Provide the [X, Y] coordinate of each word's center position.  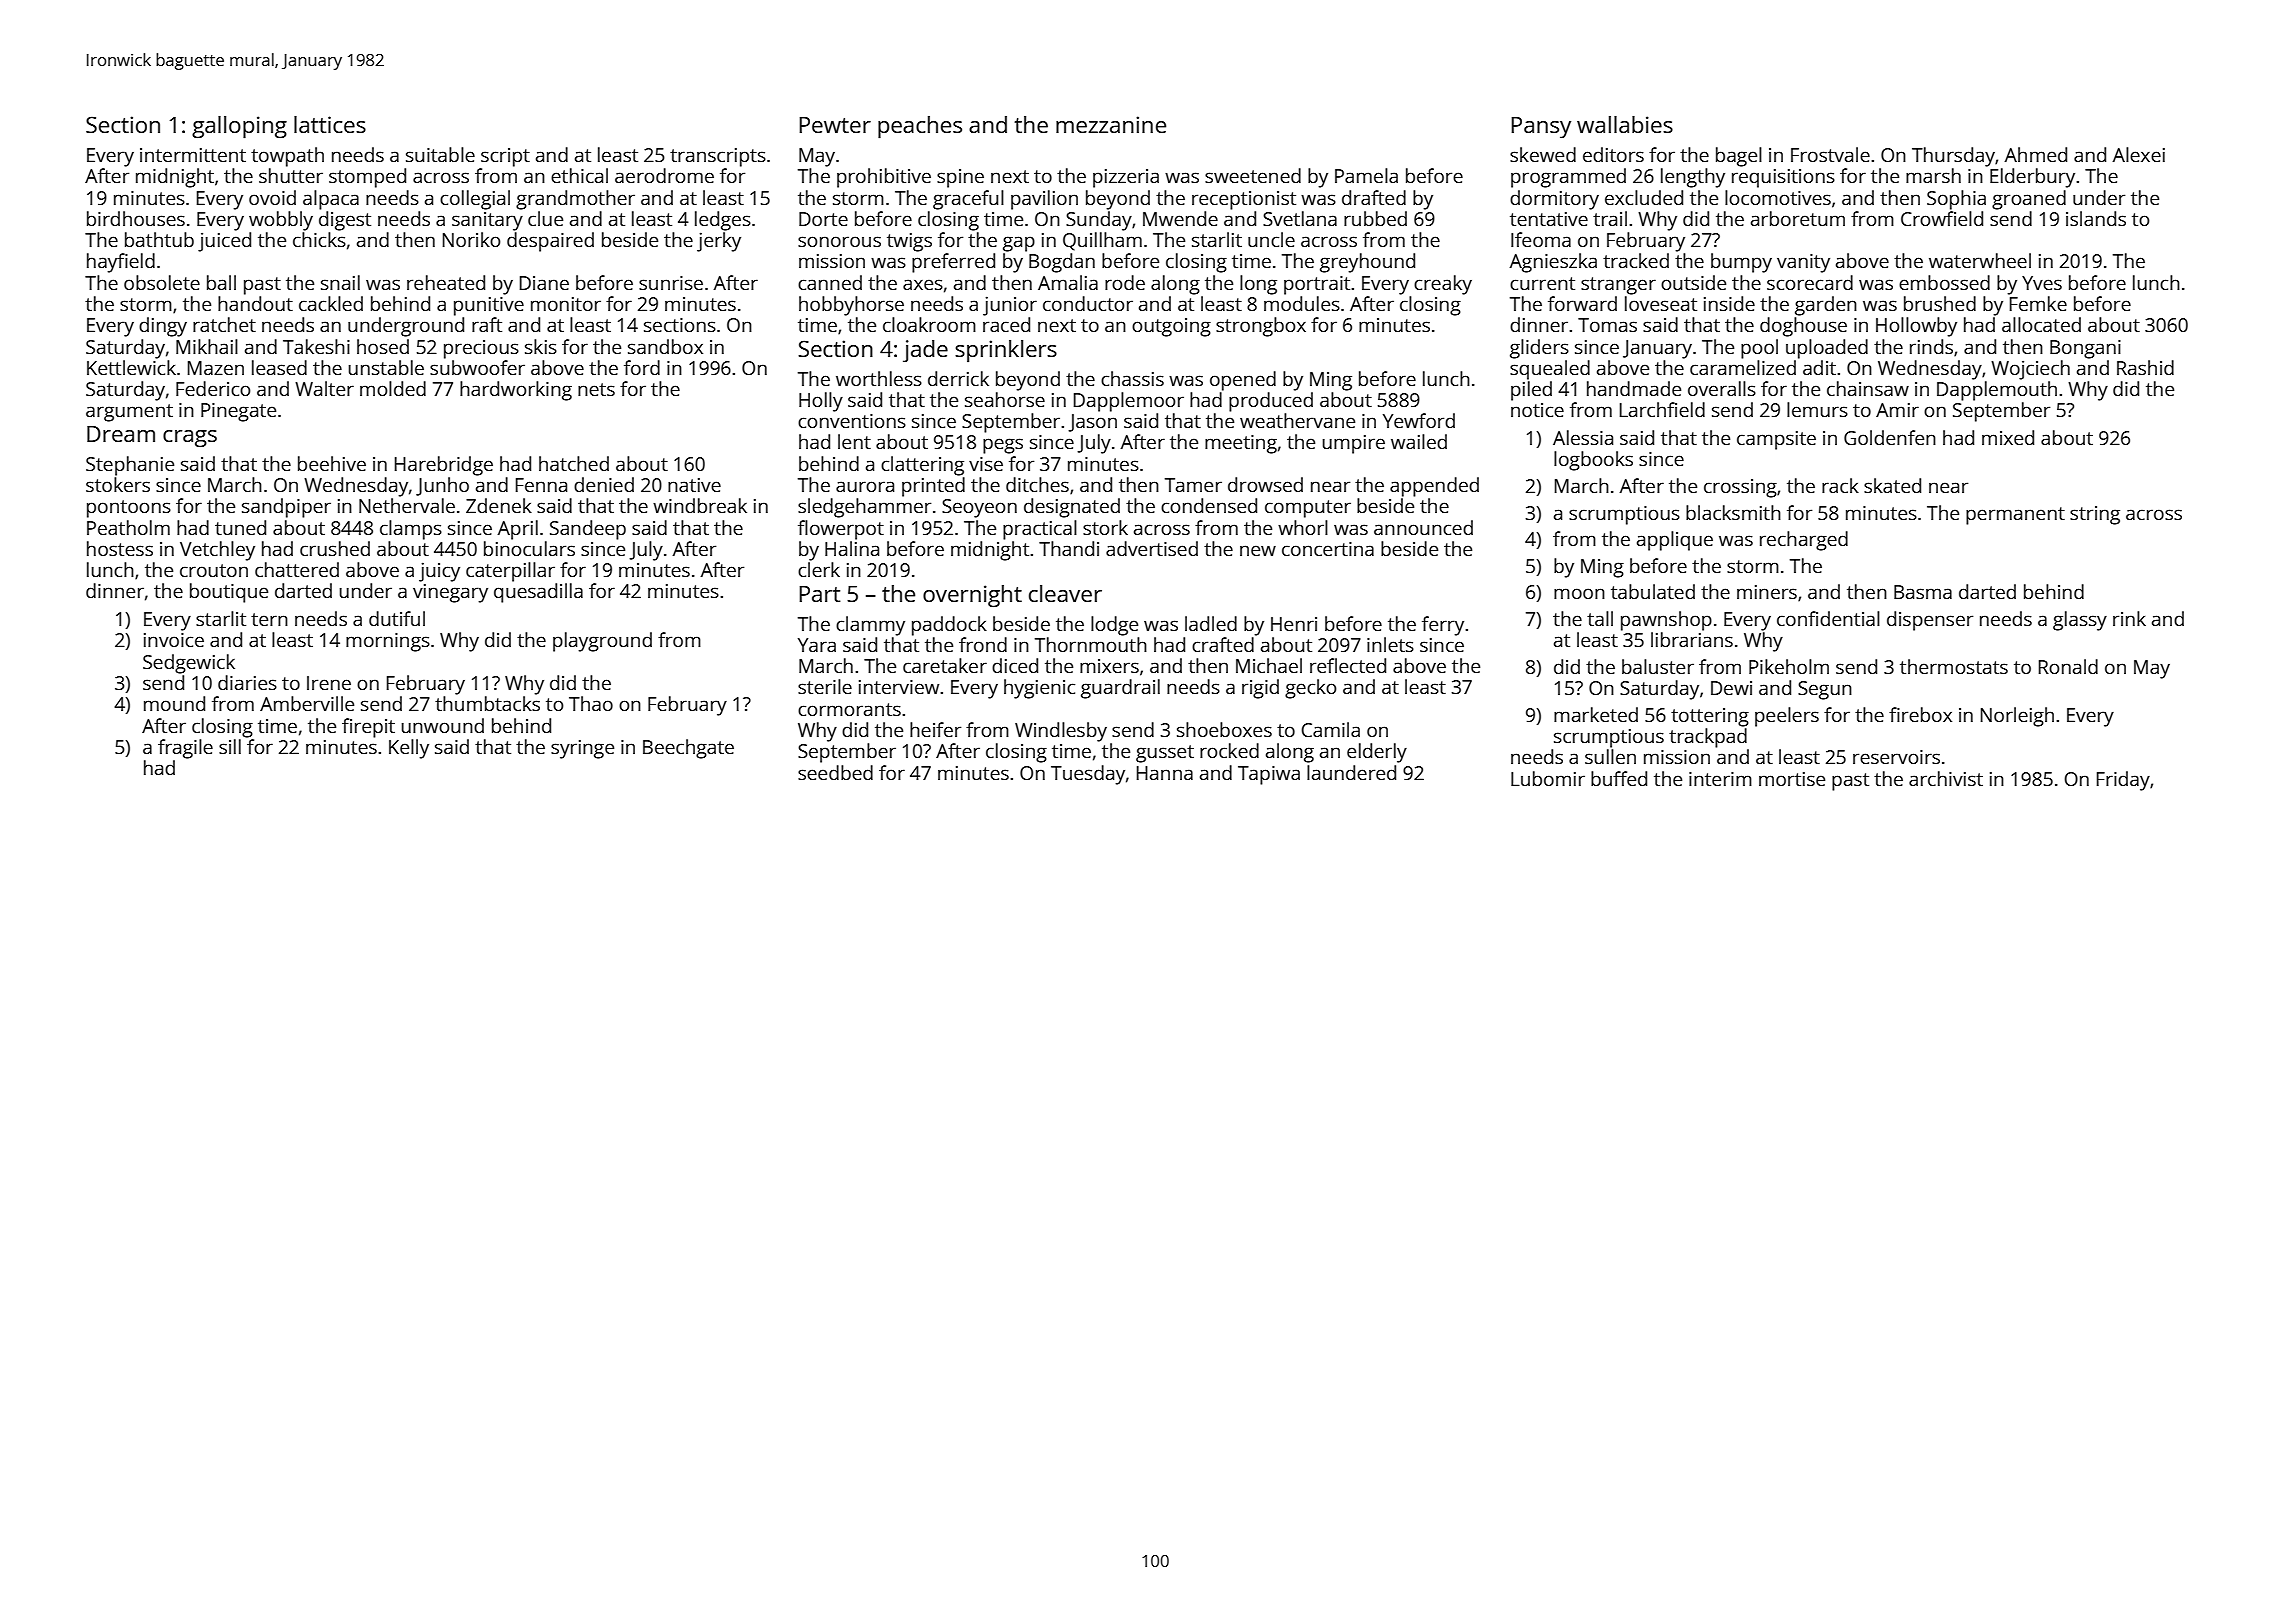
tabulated [1653, 591]
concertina [1328, 549]
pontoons [129, 509]
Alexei [2139, 154]
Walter [324, 388]
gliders [1539, 349]
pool [1759, 349]
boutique [229, 593]
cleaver [1065, 593]
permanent [2015, 516]
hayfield [121, 263]
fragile [185, 749]
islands [2096, 218]
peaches [920, 127]
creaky [1443, 285]
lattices [330, 124]
